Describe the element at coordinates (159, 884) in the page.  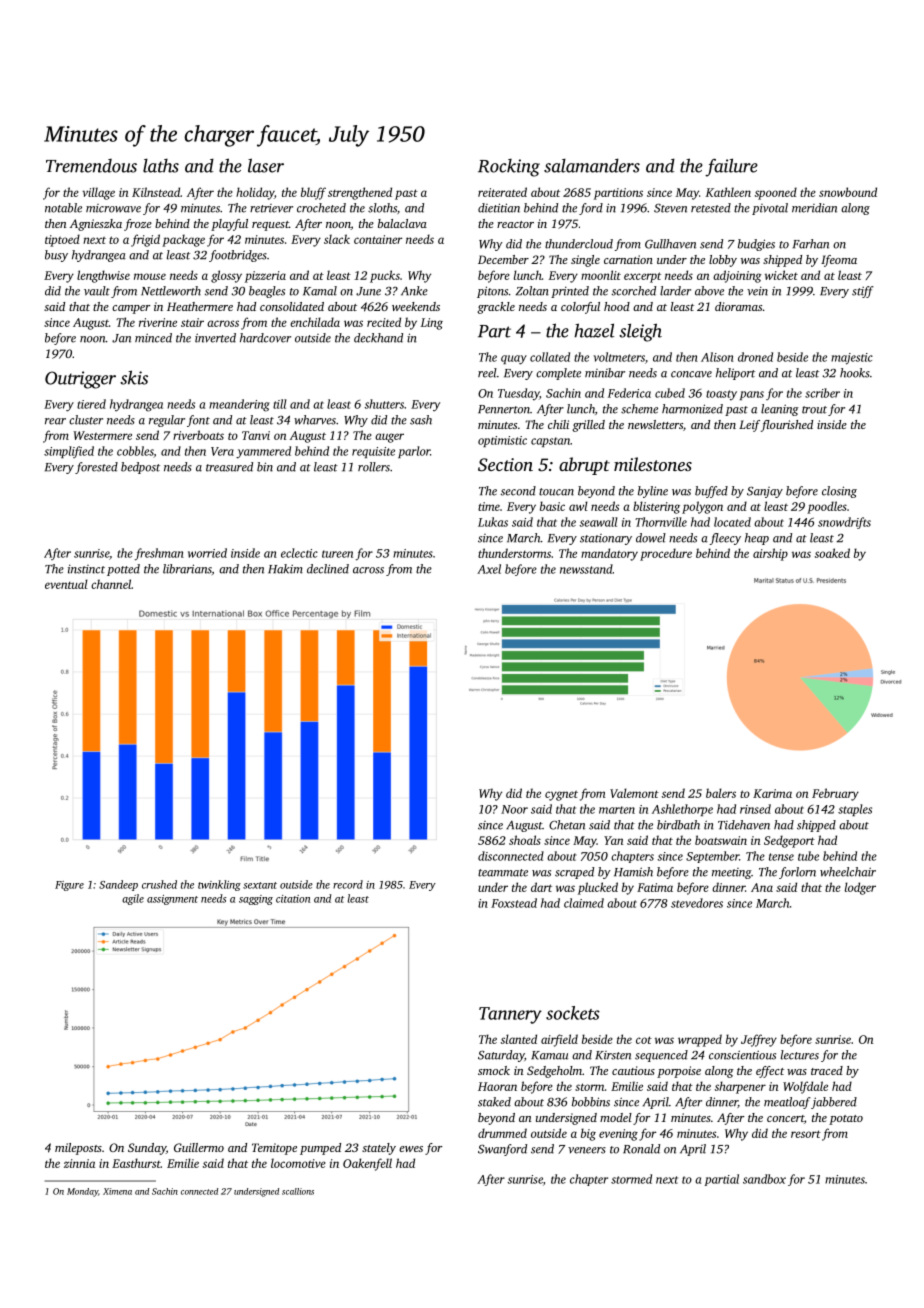
I see `crushed` at that location.
